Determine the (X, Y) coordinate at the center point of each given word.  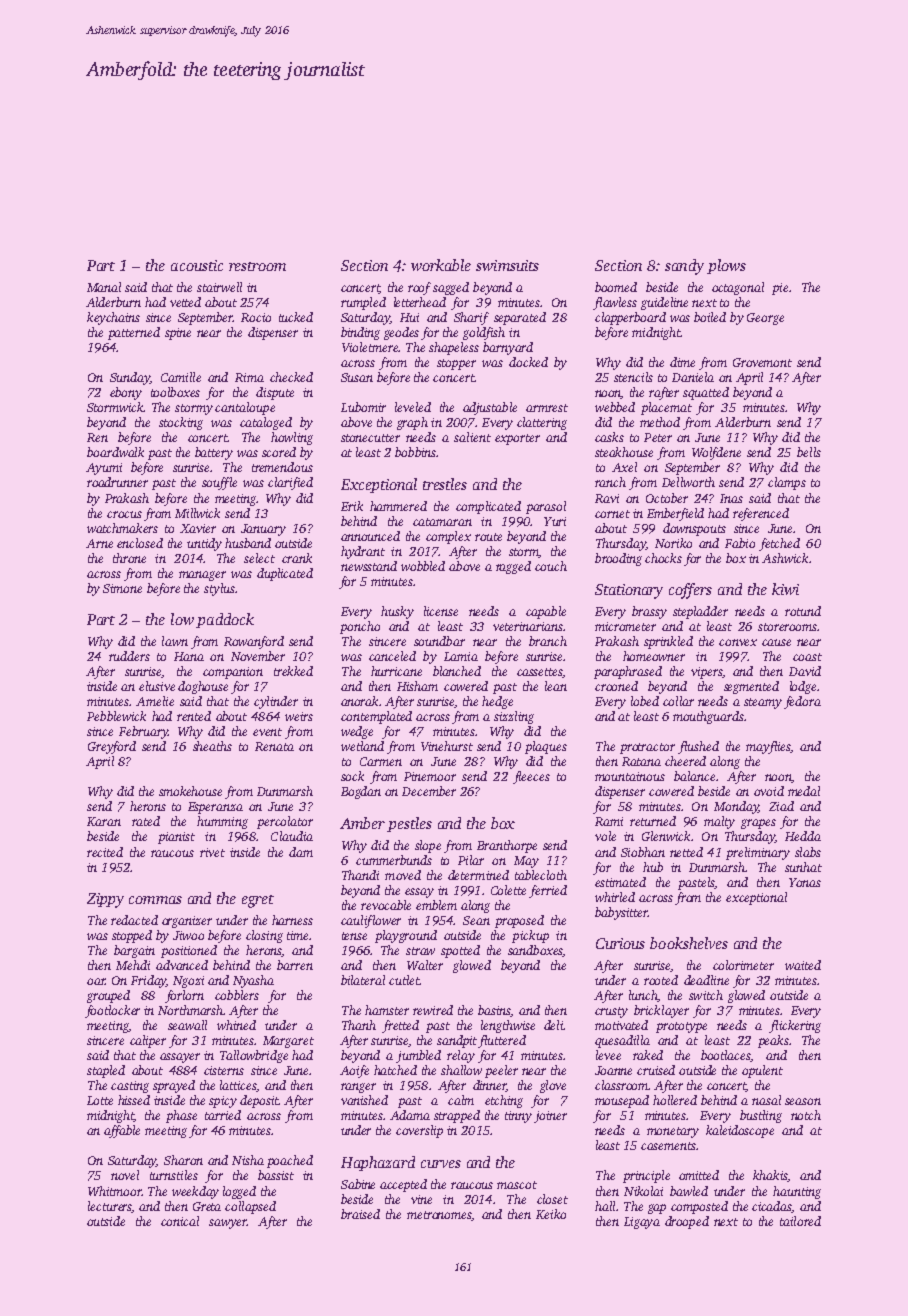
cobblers (237, 995)
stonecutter (370, 438)
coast (807, 657)
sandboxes (535, 951)
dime (682, 362)
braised (360, 1214)
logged (239, 1192)
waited (803, 965)
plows (726, 266)
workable (441, 265)
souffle (219, 483)
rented (194, 716)
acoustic (197, 265)
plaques (546, 747)
